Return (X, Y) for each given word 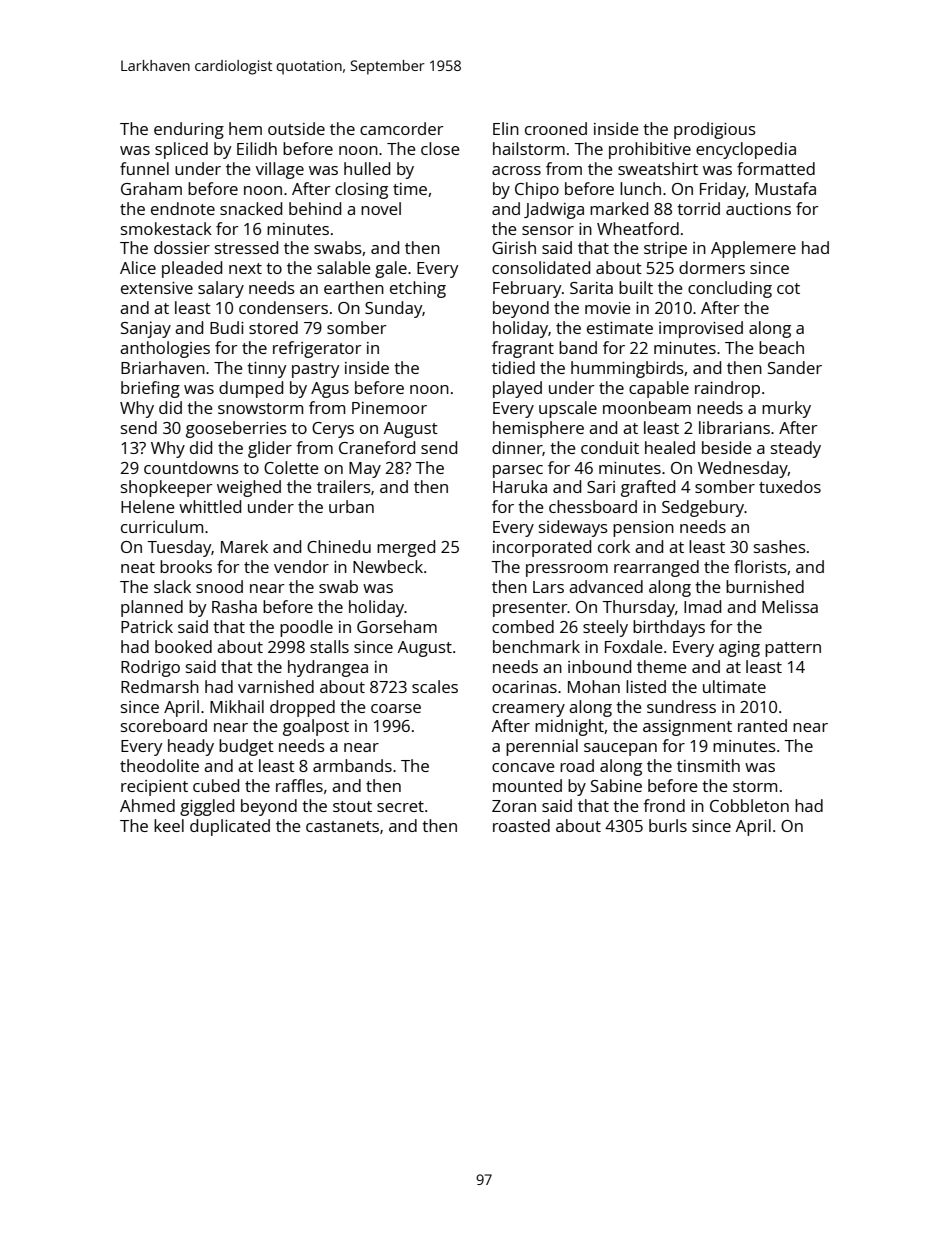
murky (786, 409)
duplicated (230, 827)
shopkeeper (167, 488)
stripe (665, 250)
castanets (342, 826)
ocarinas (524, 687)
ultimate (734, 686)
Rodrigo (150, 668)
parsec (518, 471)
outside (296, 128)
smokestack (166, 228)
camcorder (402, 128)
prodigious (715, 130)
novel (381, 208)
